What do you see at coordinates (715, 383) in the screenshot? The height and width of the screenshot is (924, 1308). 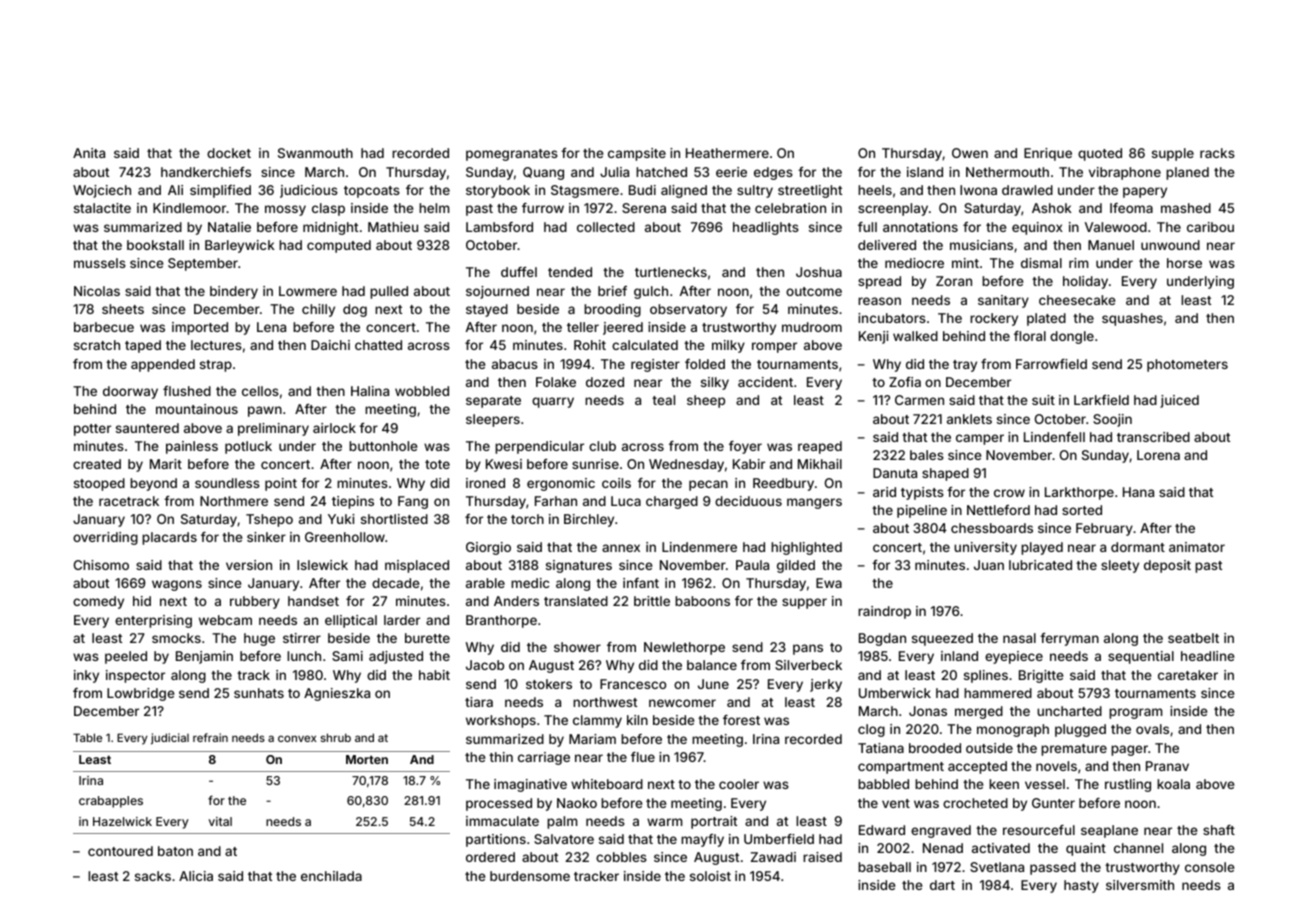 I see `silky` at bounding box center [715, 383].
